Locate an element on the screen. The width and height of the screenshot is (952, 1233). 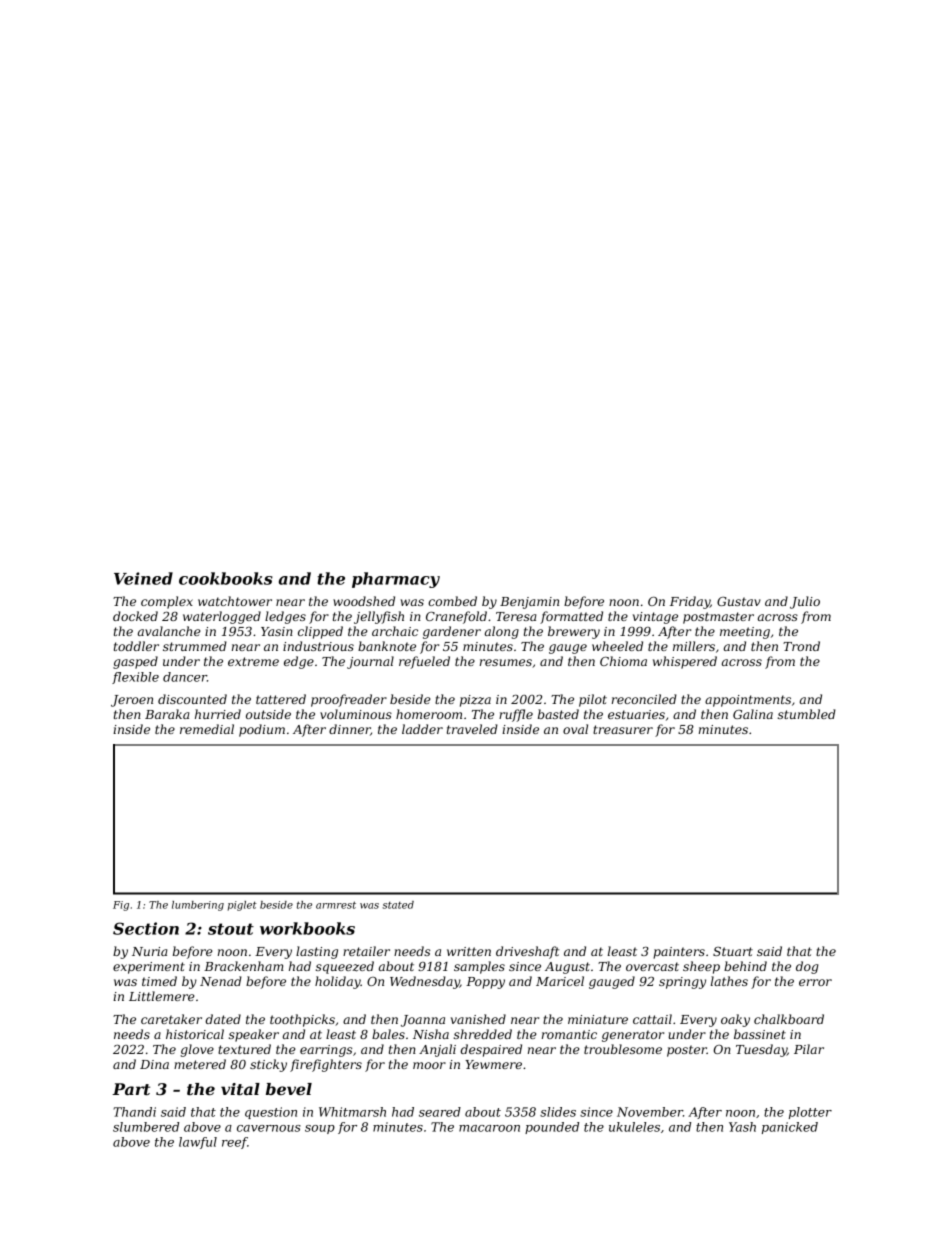
pharmacy is located at coordinates (396, 580).
